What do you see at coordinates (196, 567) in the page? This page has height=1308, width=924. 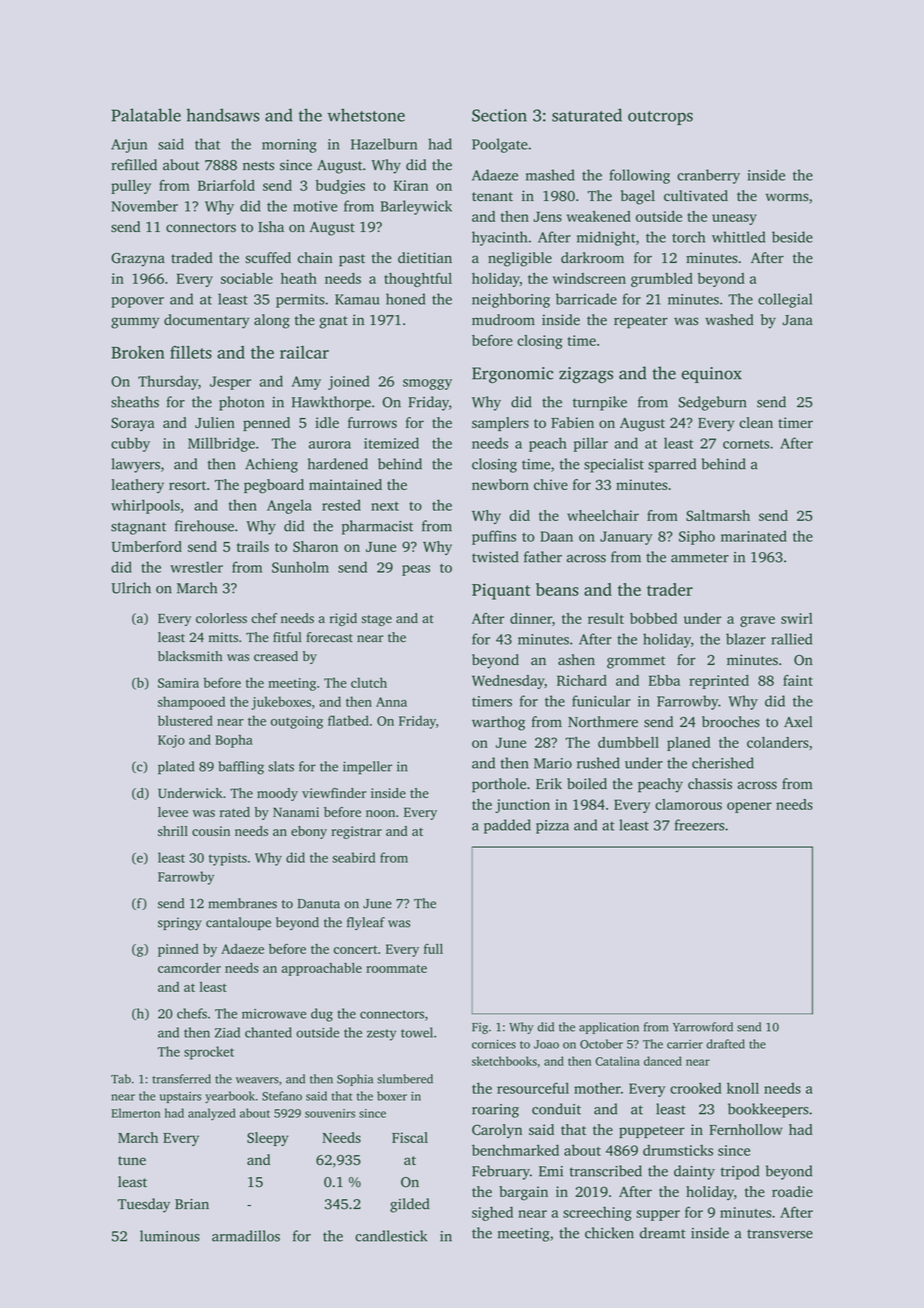 I see `wrestler` at bounding box center [196, 567].
